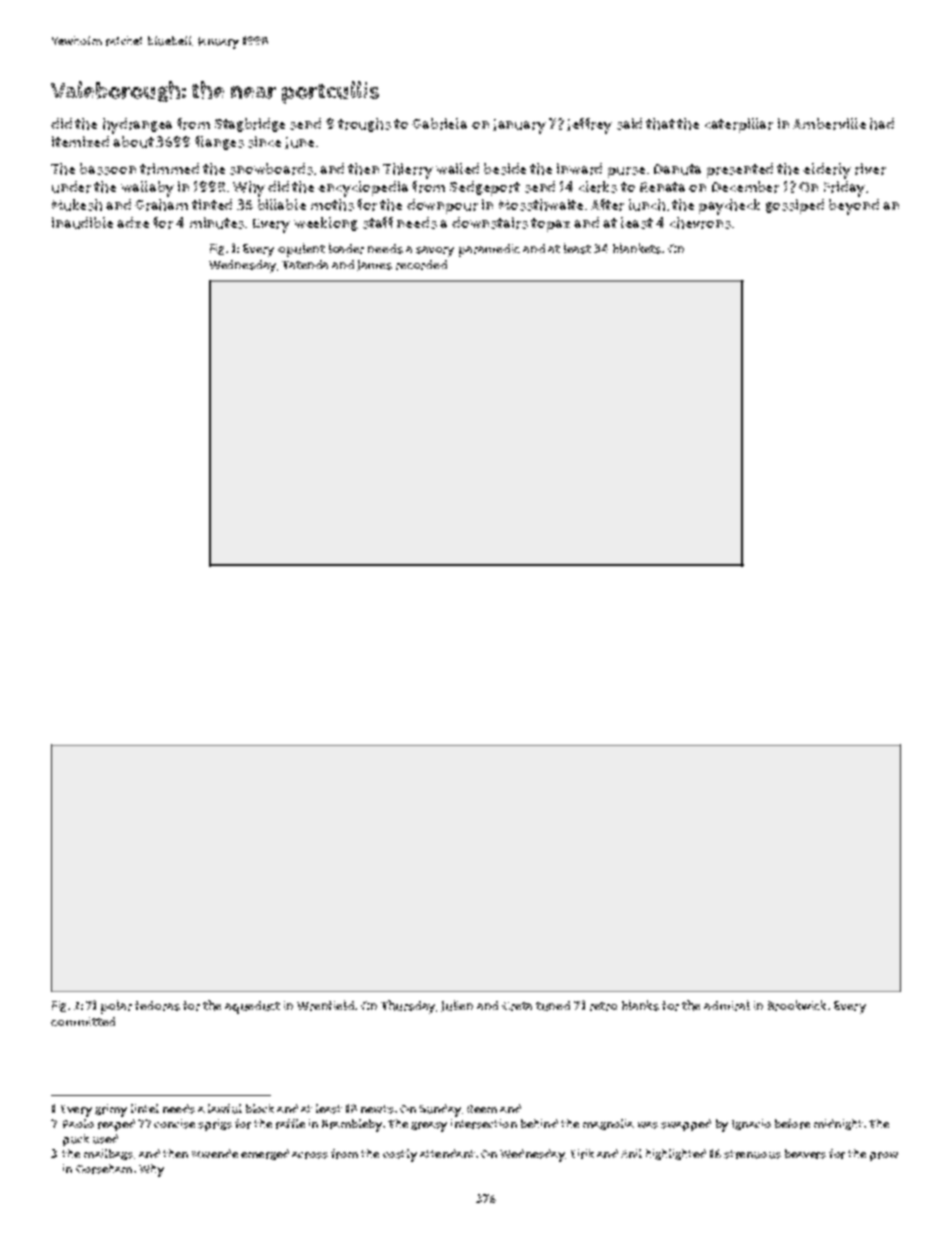 The width and height of the screenshot is (952, 1233). What do you see at coordinates (797, 1005) in the screenshot?
I see `Brookwick` at bounding box center [797, 1005].
